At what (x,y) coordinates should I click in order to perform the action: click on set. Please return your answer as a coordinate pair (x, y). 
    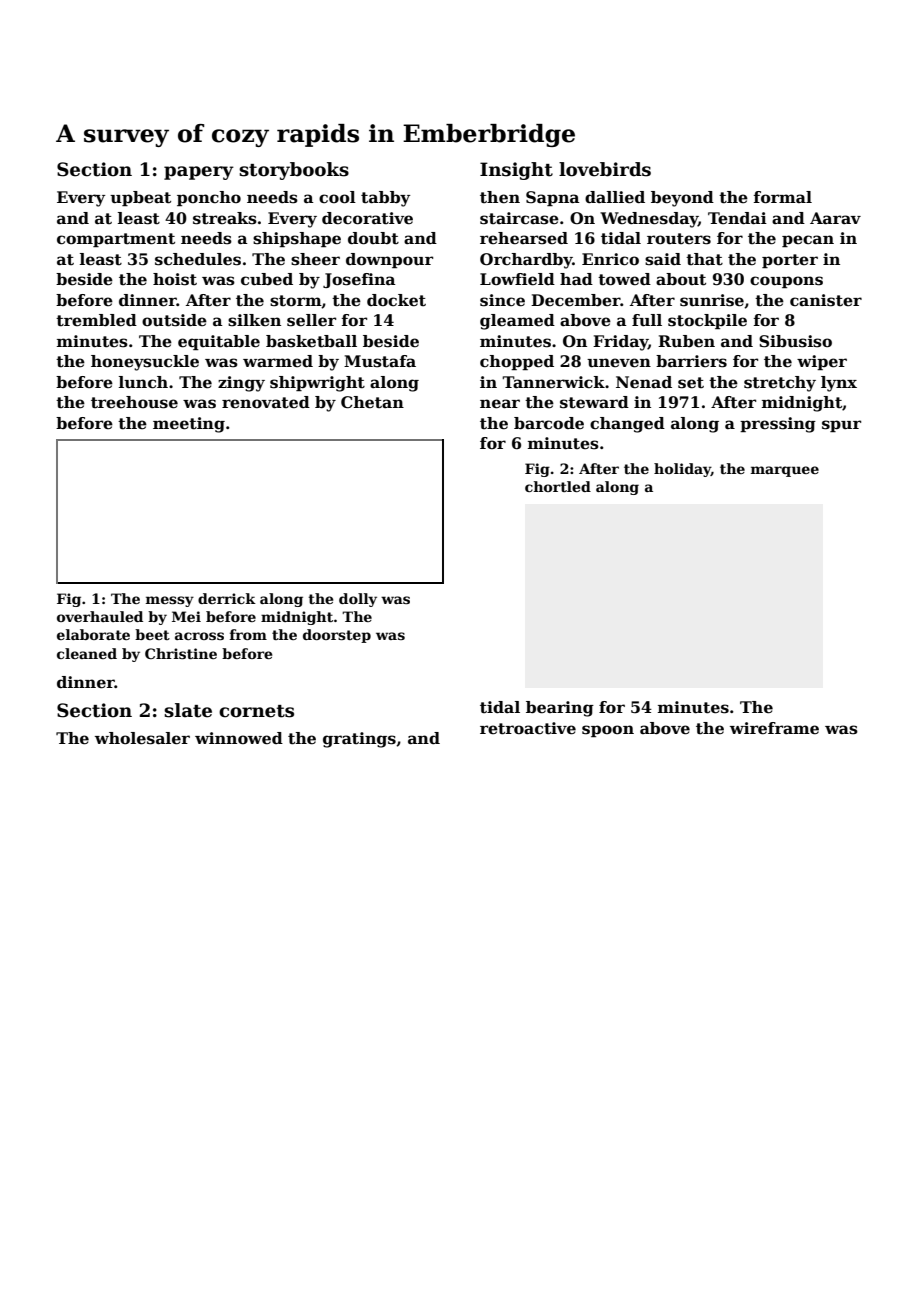
    Looking at the image, I should click on (691, 383).
